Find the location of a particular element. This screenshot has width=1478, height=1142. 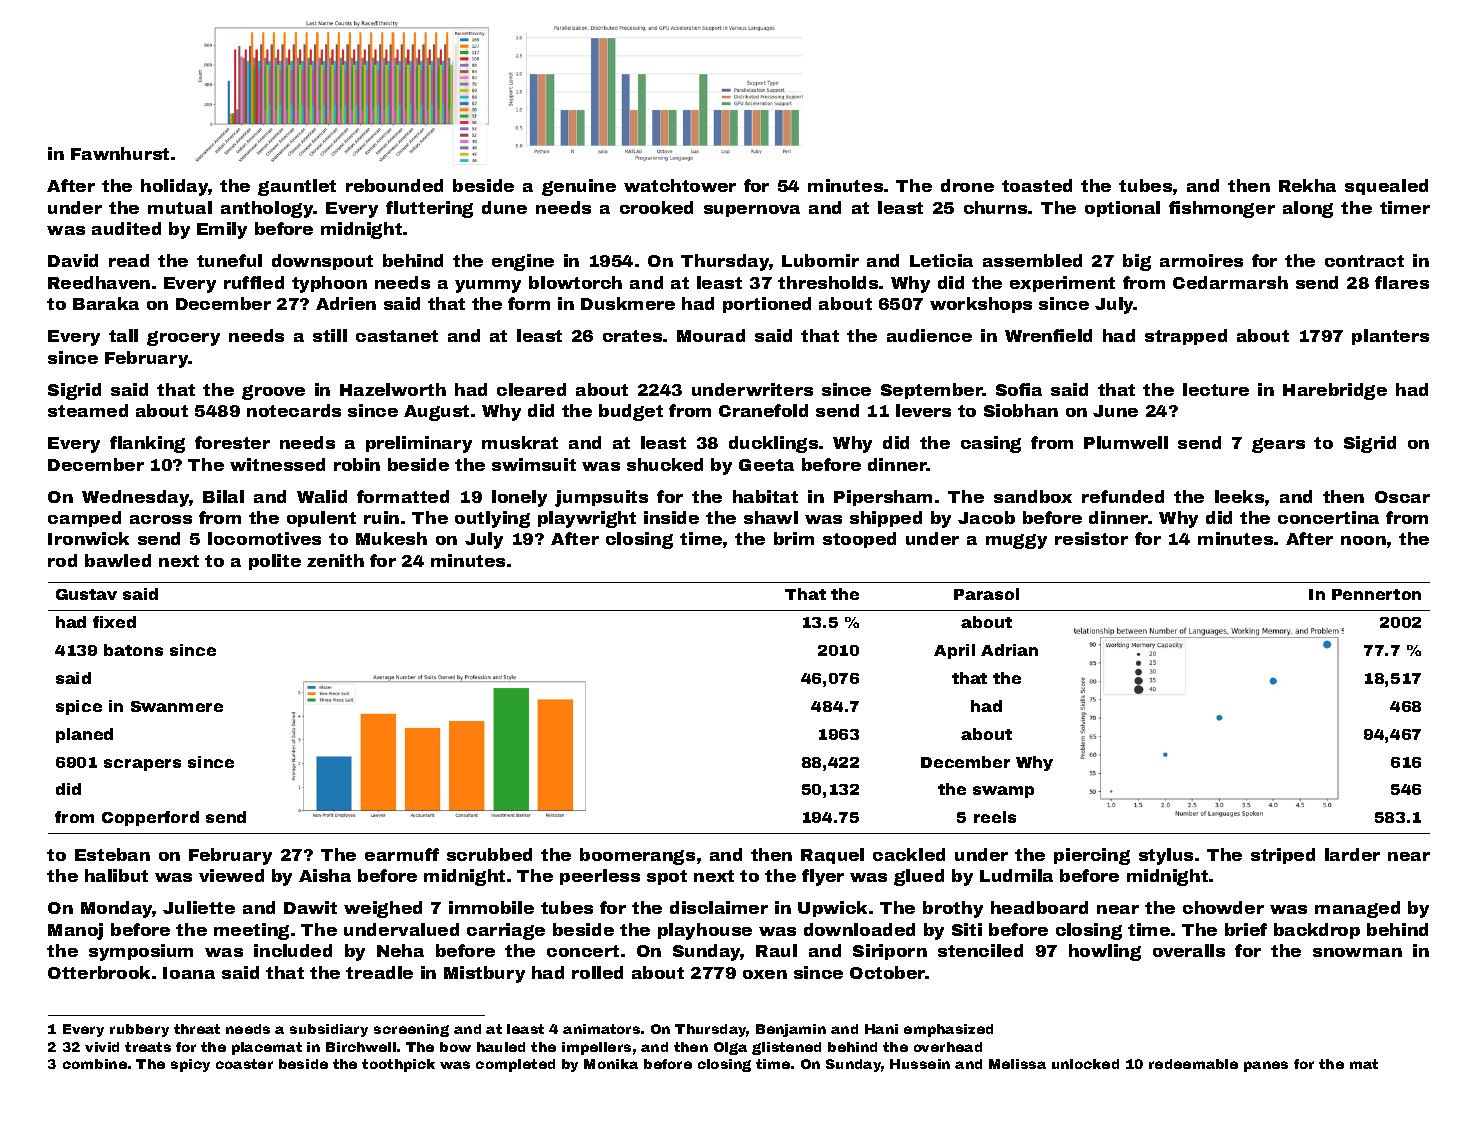

spice is located at coordinates (79, 707).
